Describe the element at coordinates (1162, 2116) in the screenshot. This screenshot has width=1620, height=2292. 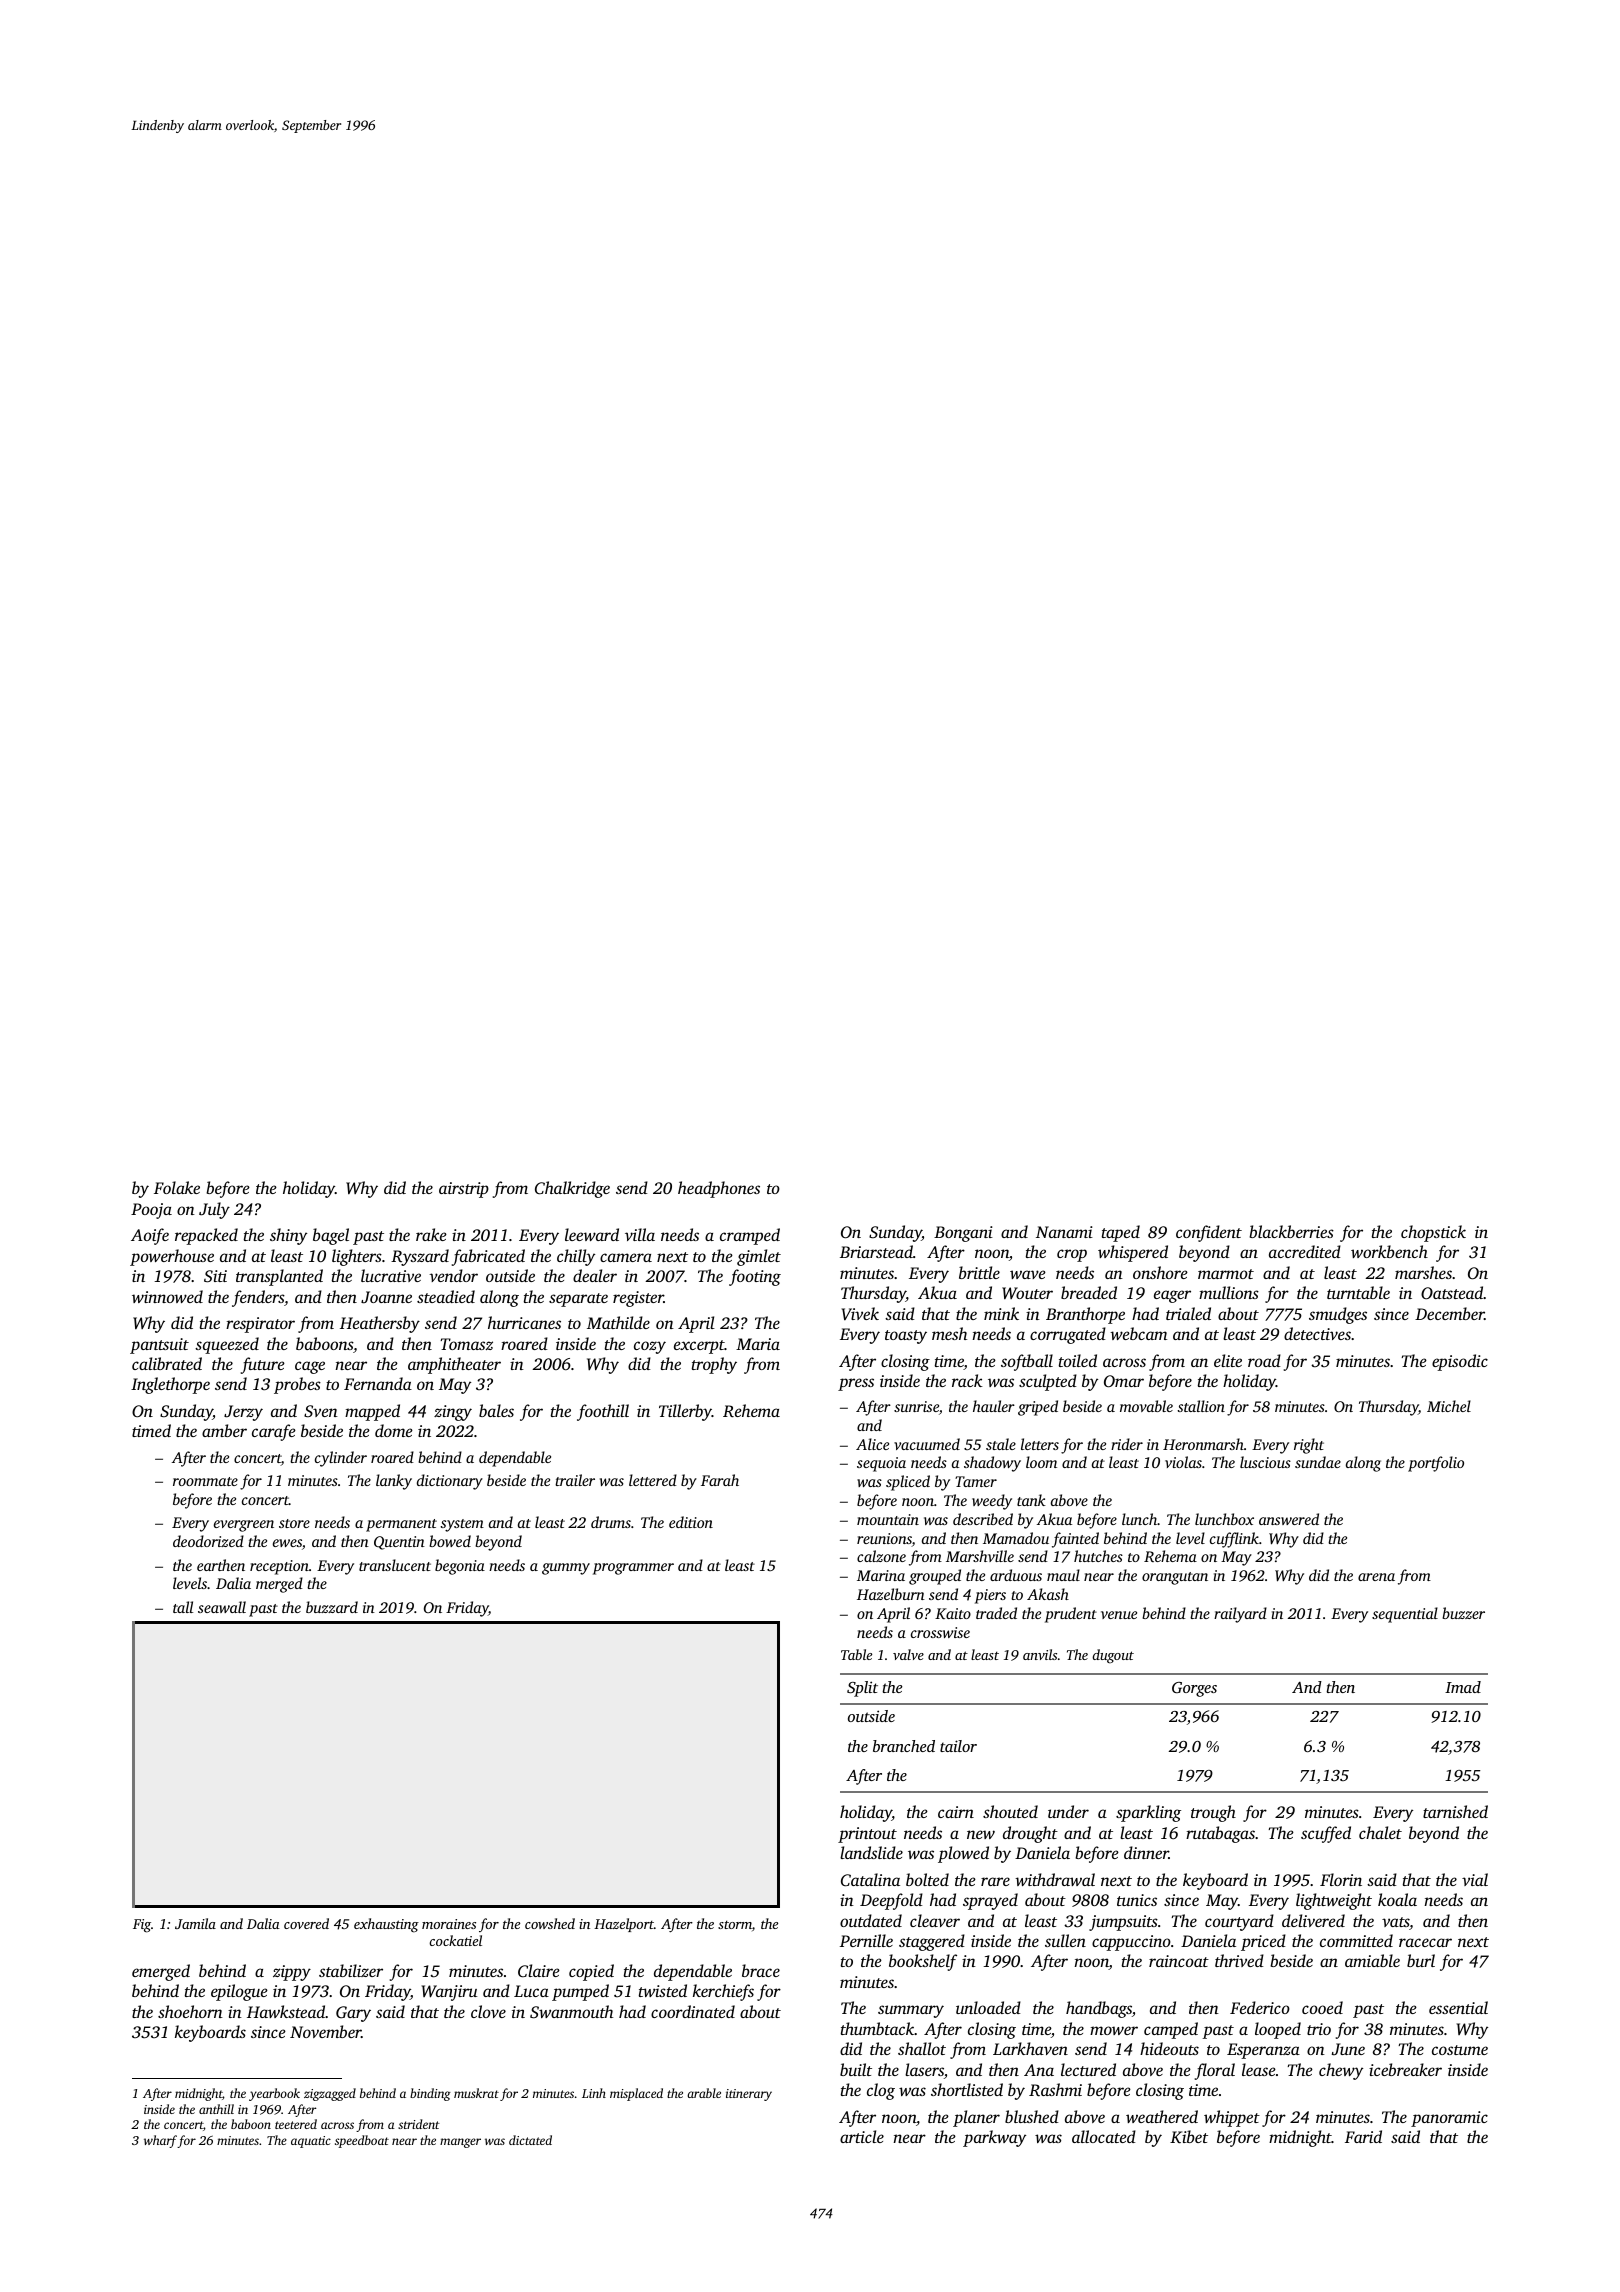
I see `weathered` at that location.
